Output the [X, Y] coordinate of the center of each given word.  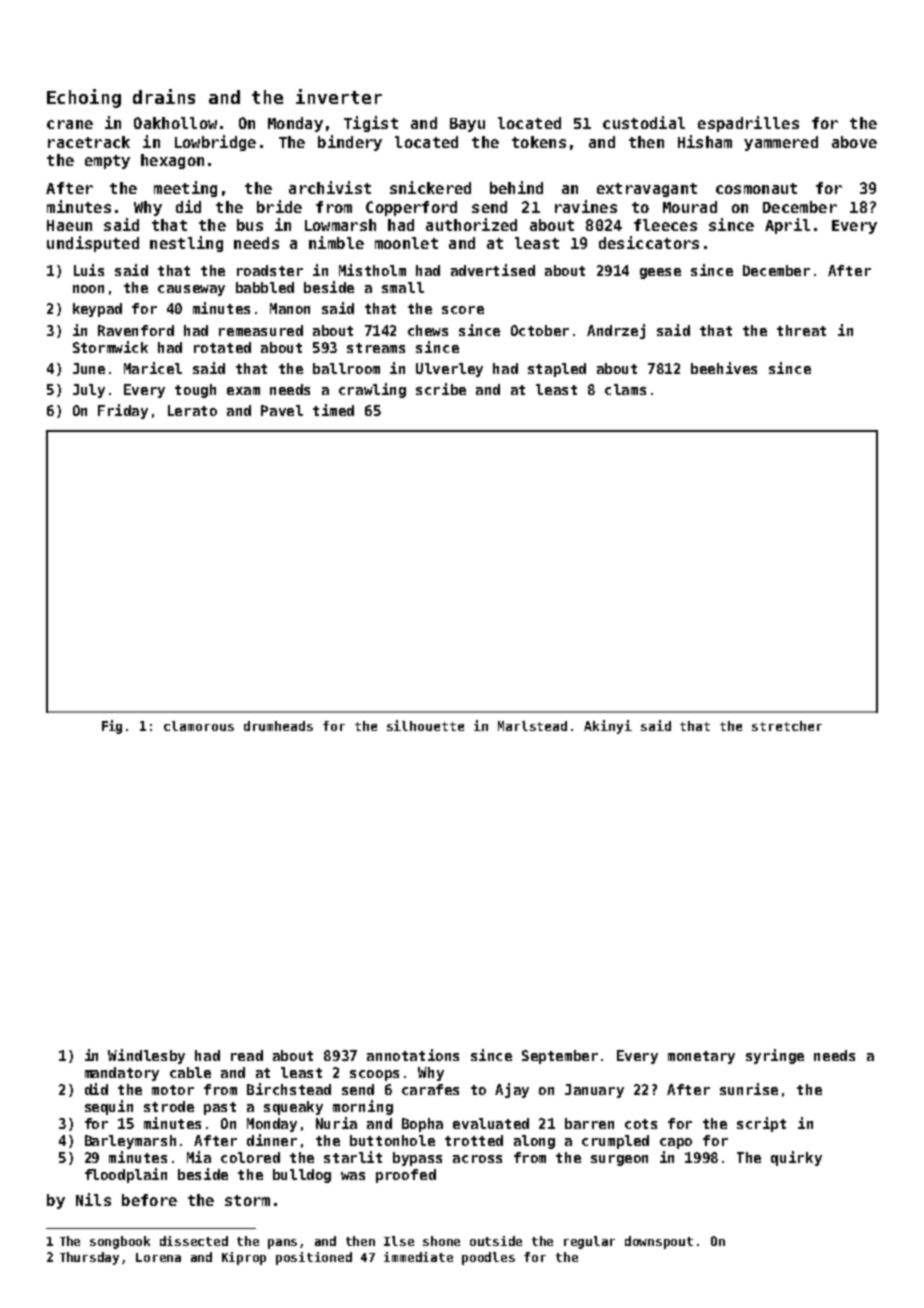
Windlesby [146, 1056]
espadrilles [748, 124]
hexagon [172, 161]
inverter [339, 96]
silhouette [425, 725]
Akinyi [608, 727]
